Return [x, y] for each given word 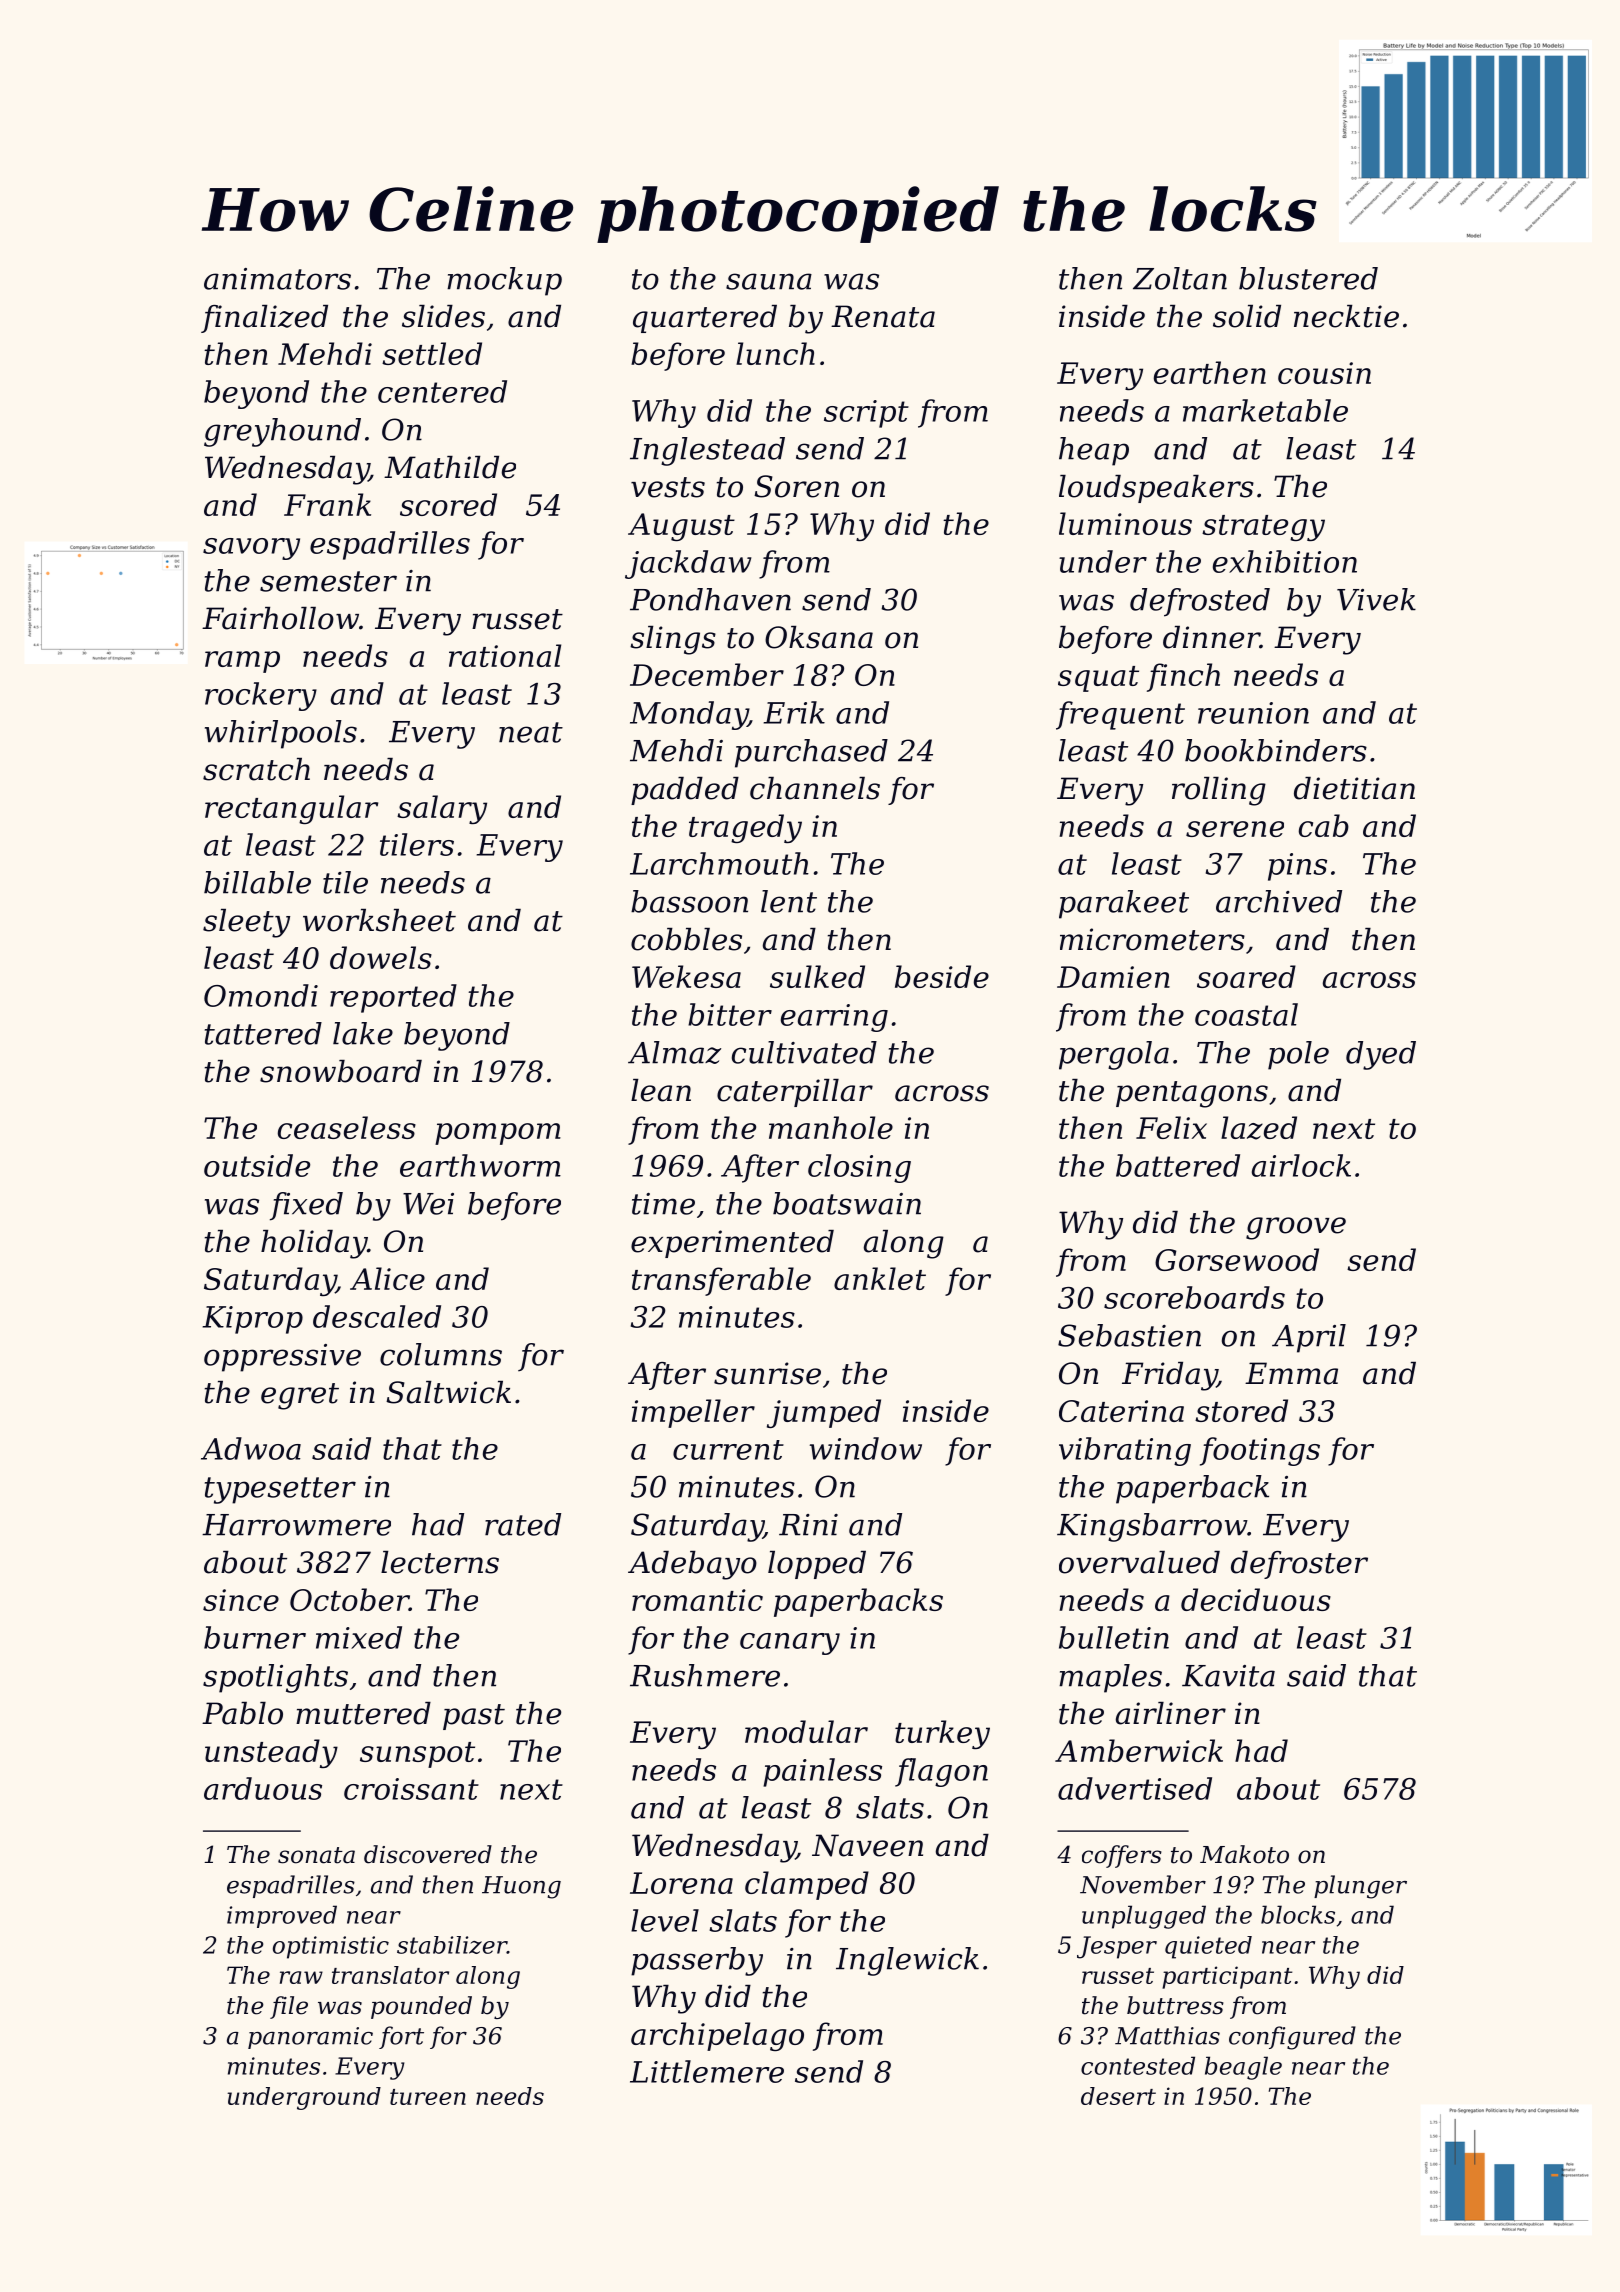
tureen [428, 2097]
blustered [1308, 278]
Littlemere [707, 2071]
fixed [306, 1206]
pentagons [1192, 1094]
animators [277, 279]
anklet [880, 1278]
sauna [769, 281]
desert [1118, 2096]
